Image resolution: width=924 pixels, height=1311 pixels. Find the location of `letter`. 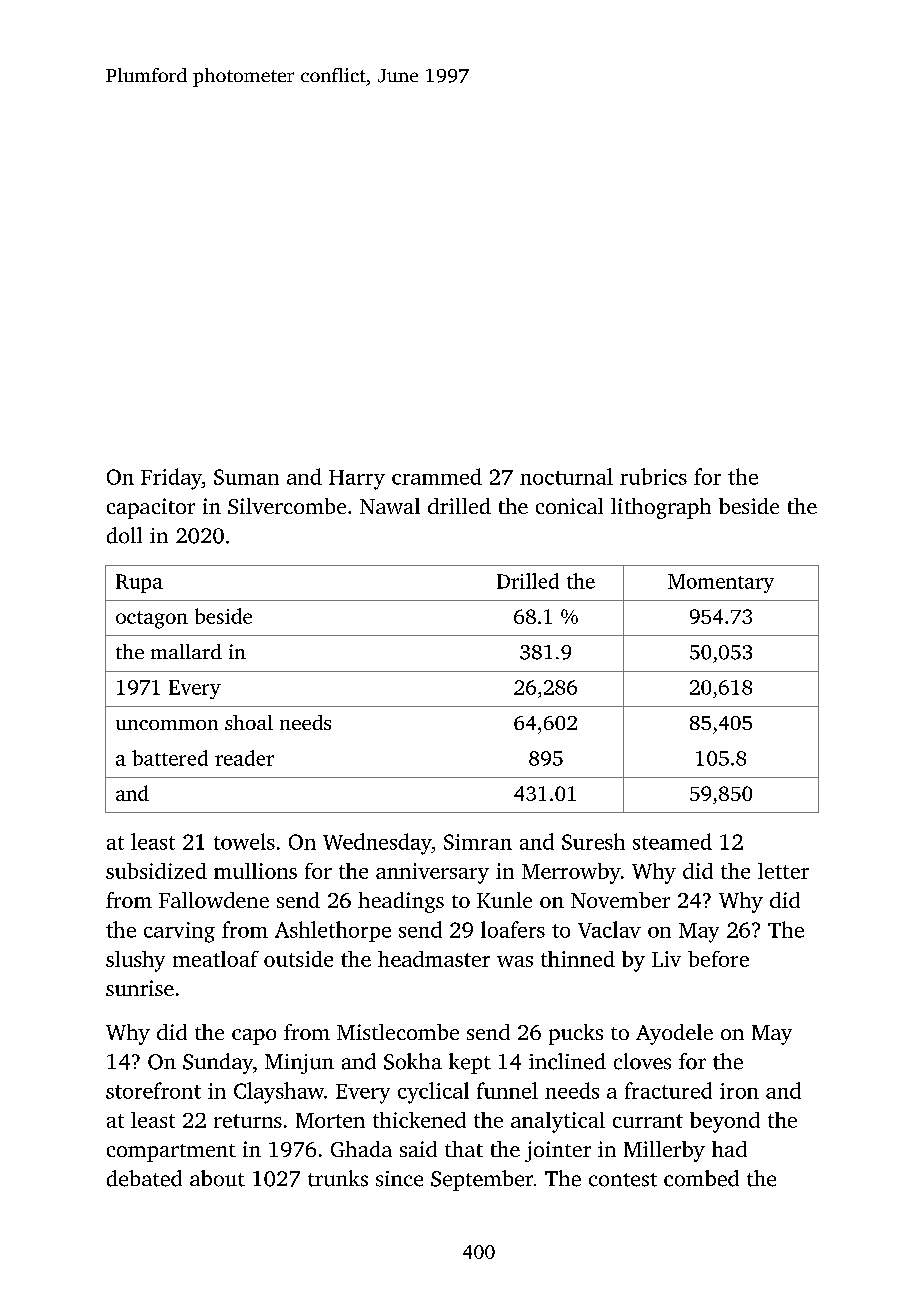

letter is located at coordinates (783, 871).
